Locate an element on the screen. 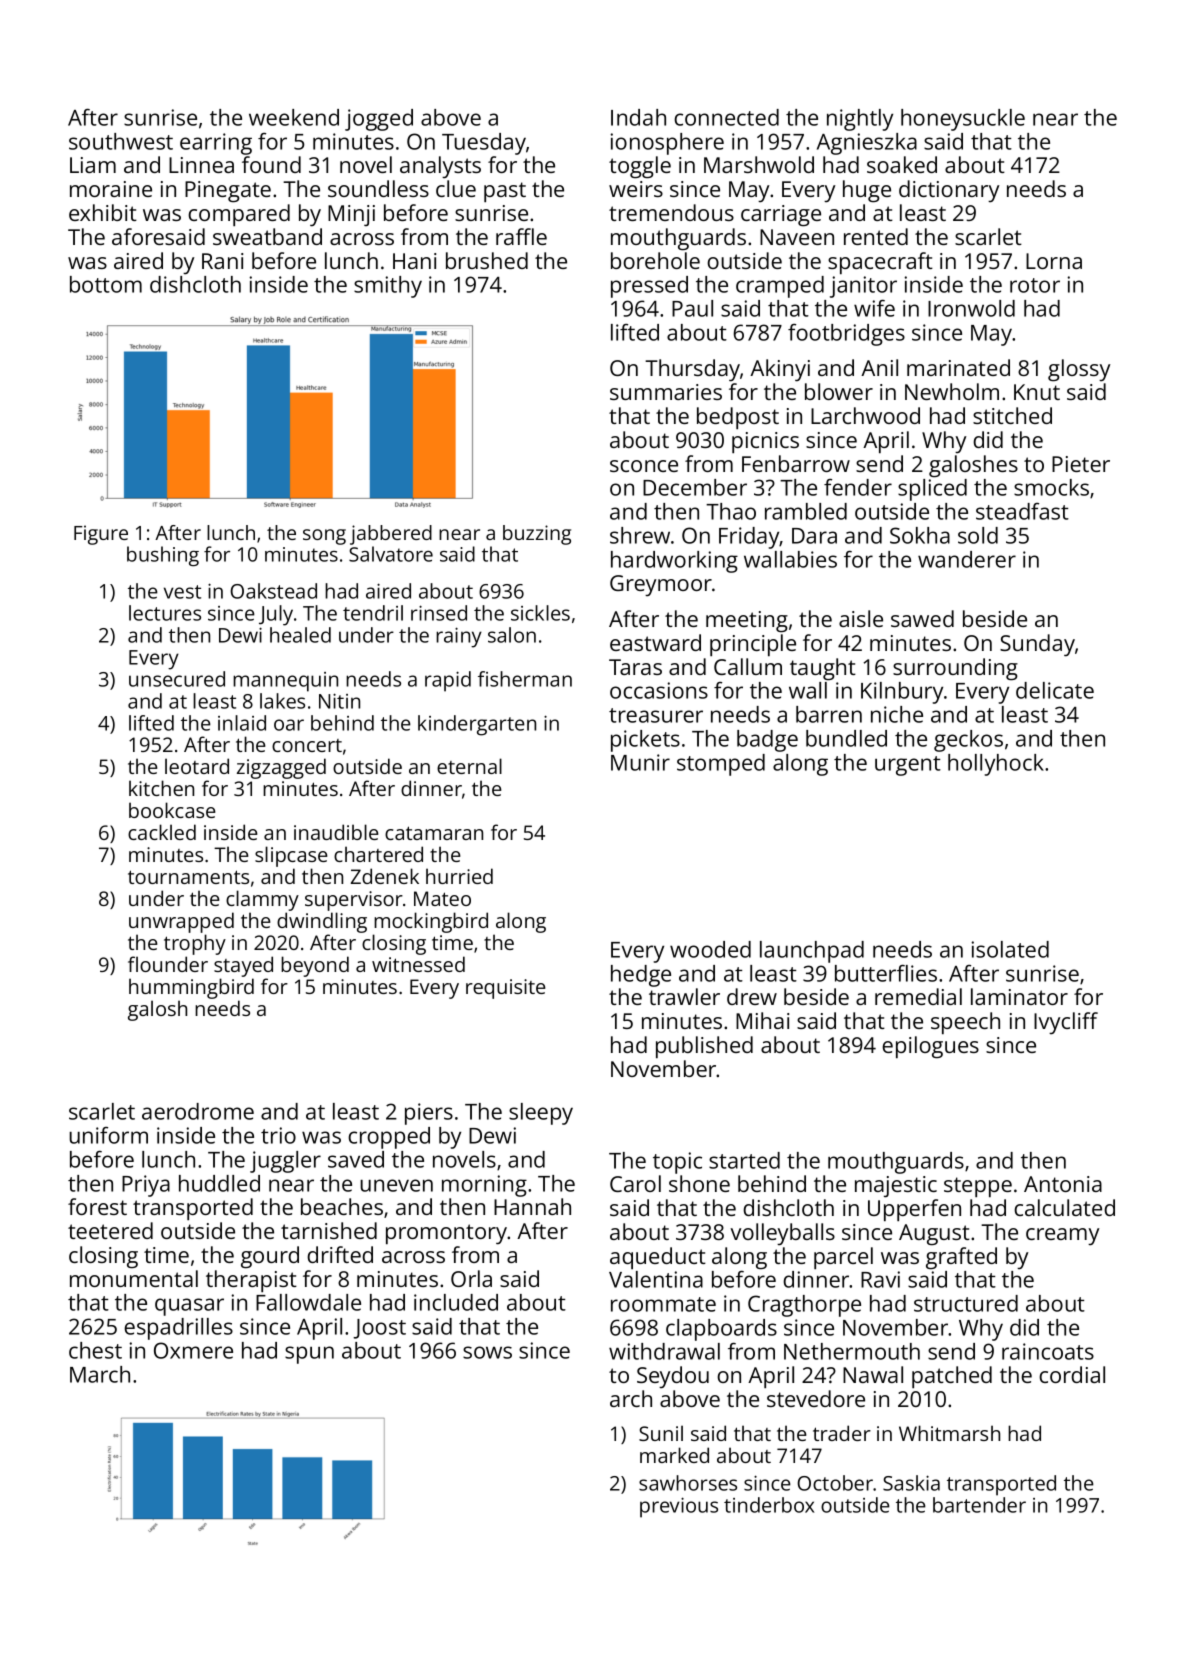  song is located at coordinates (324, 537).
